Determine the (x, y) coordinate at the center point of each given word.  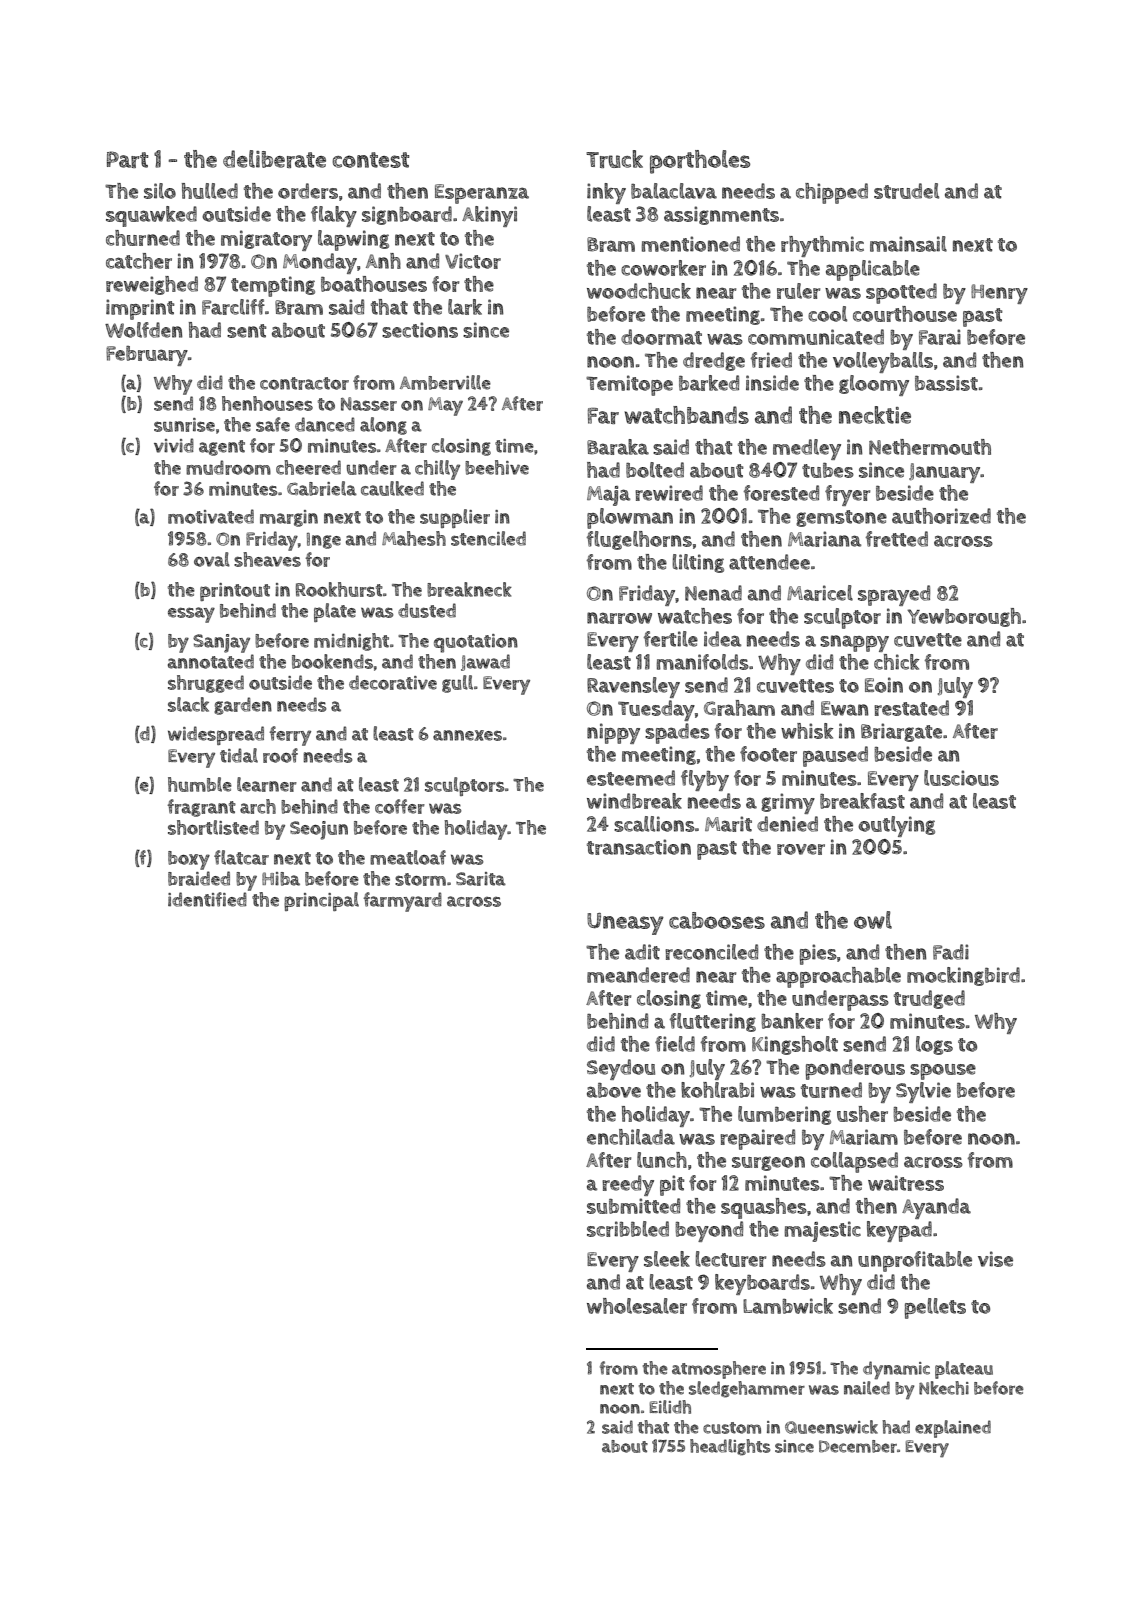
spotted (901, 293)
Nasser (369, 404)
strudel (906, 191)
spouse (943, 1072)
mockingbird (963, 976)
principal (321, 901)
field (675, 1044)
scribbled (628, 1229)
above (614, 1090)
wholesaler (637, 1306)
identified (207, 899)
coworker (663, 268)
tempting (273, 286)
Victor (473, 261)
